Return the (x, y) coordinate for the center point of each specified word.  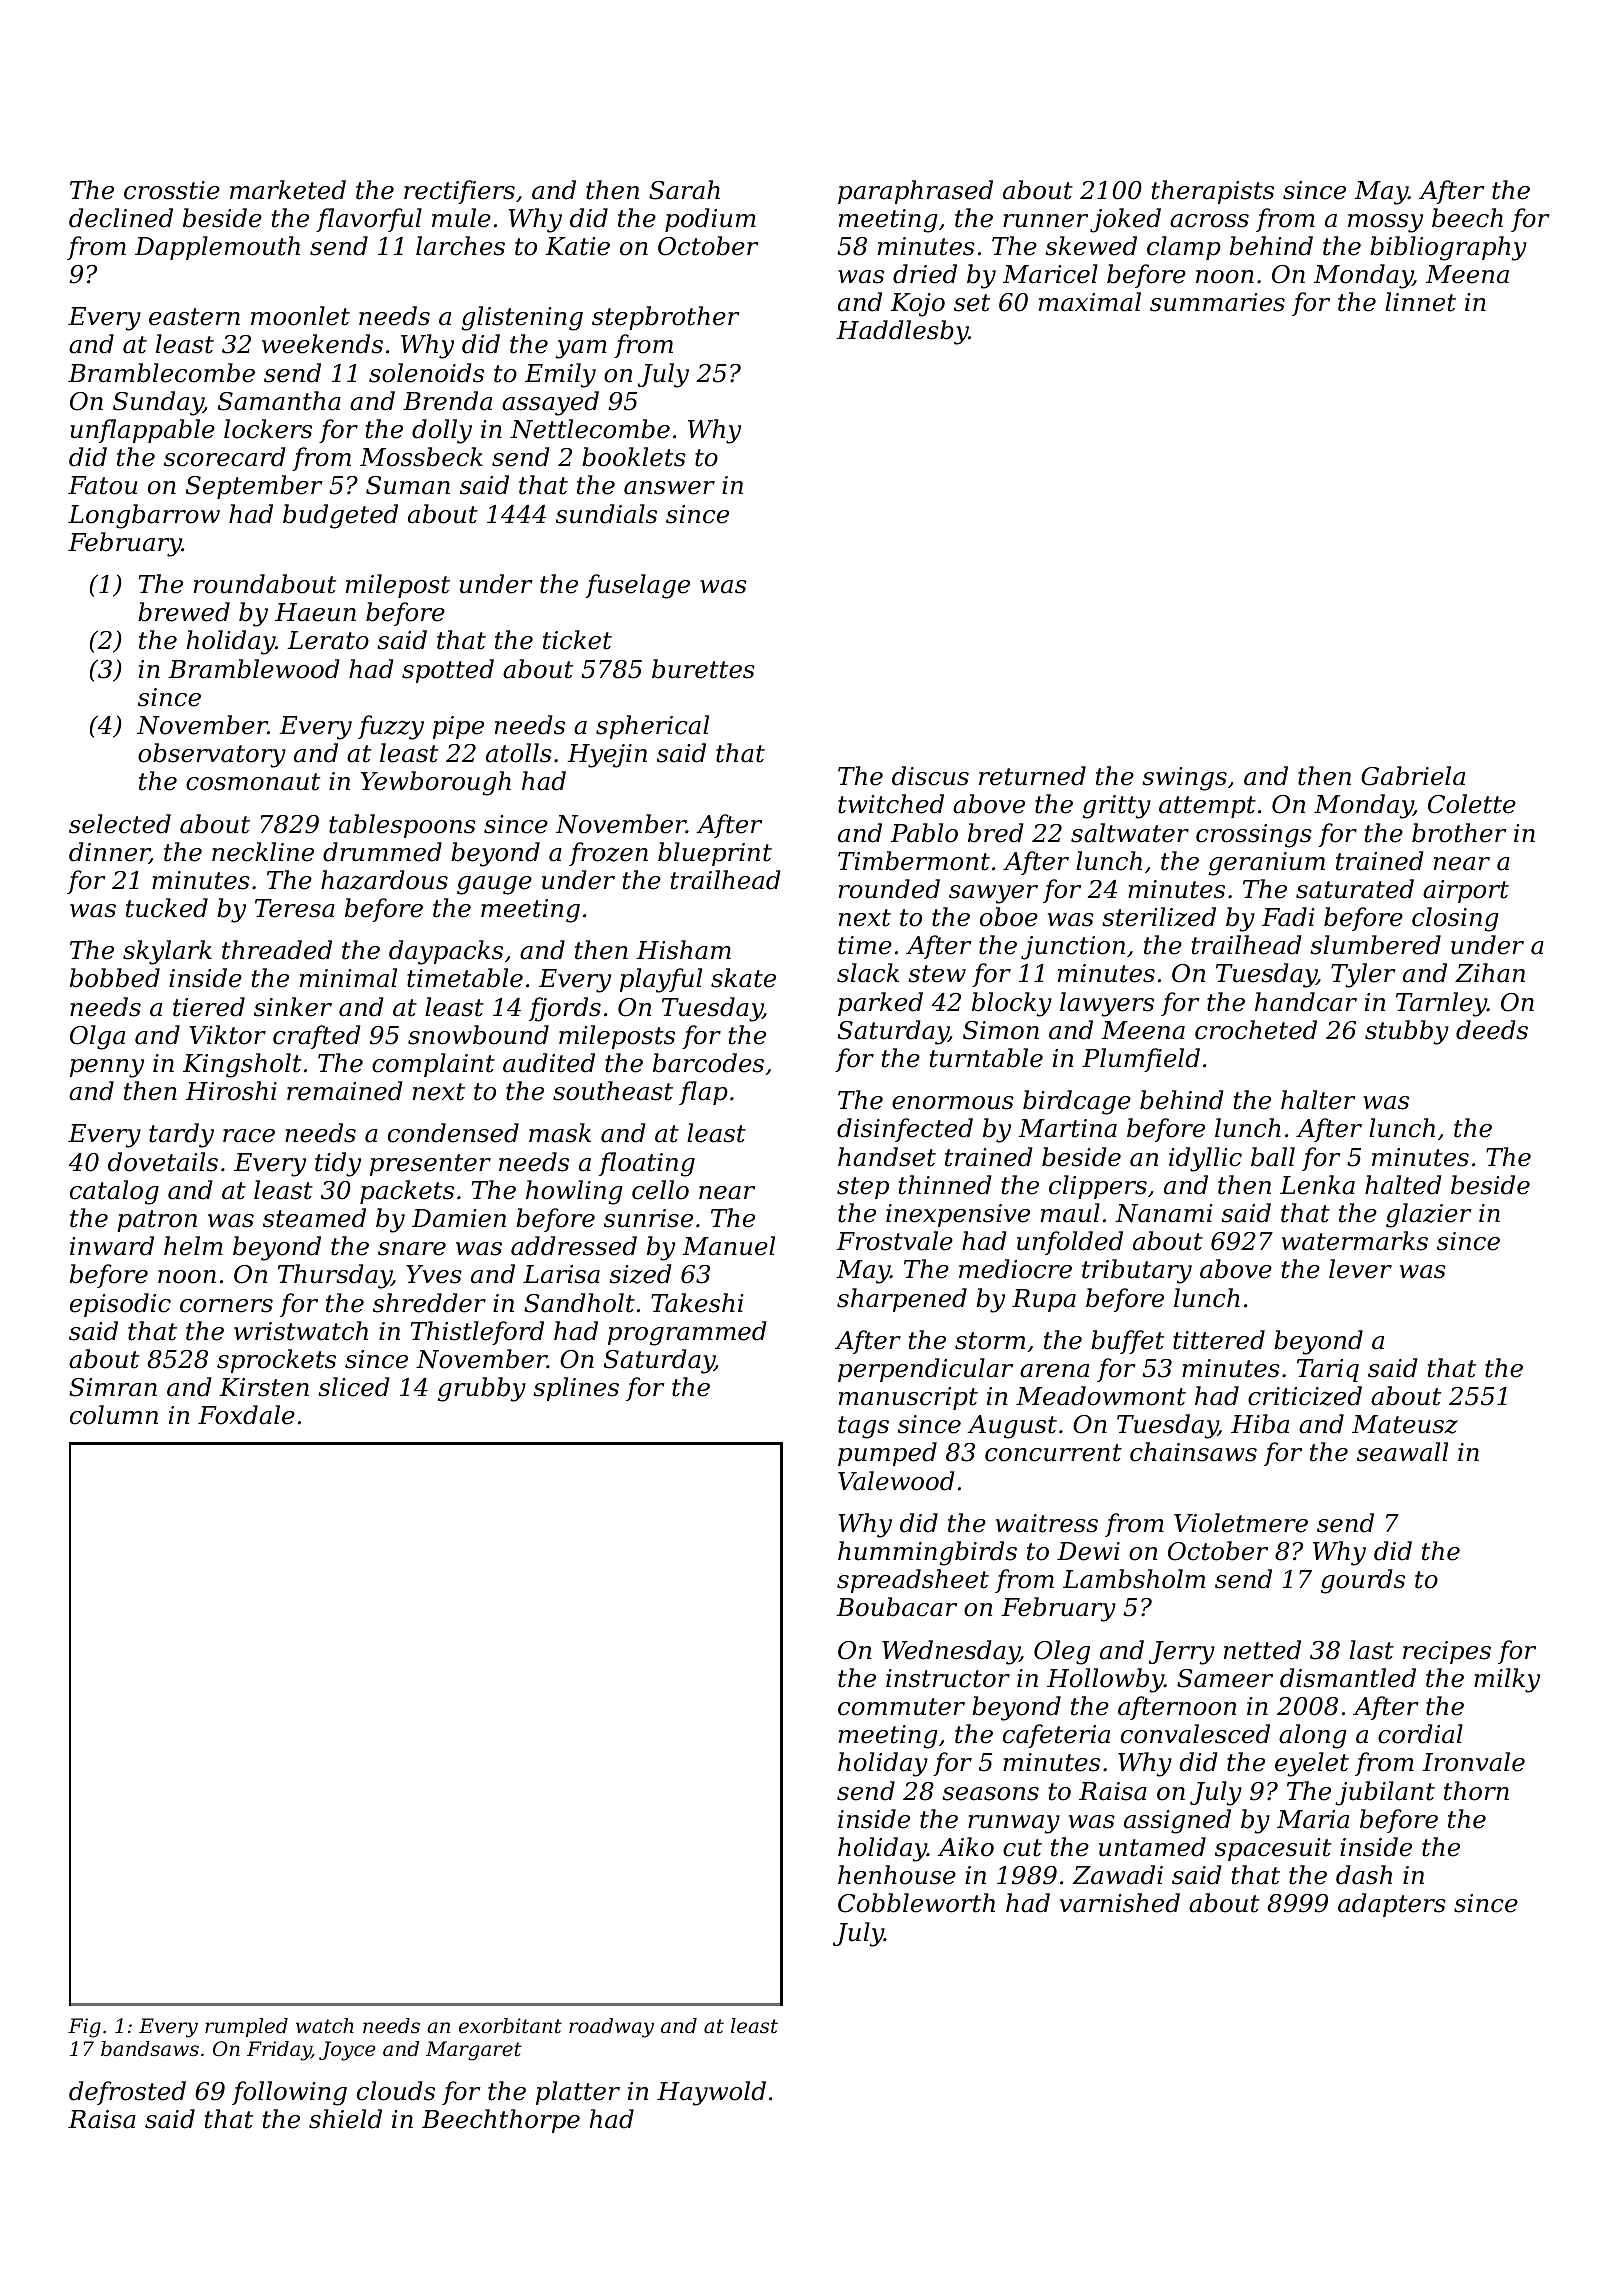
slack (868, 973)
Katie (577, 246)
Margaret (474, 2051)
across (1209, 221)
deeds (1492, 1030)
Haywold (711, 2093)
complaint (433, 1065)
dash (1364, 1875)
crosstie (172, 190)
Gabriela (1413, 776)
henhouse (897, 1875)
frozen (608, 854)
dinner (109, 853)
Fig (84, 2028)
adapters (1392, 1905)
